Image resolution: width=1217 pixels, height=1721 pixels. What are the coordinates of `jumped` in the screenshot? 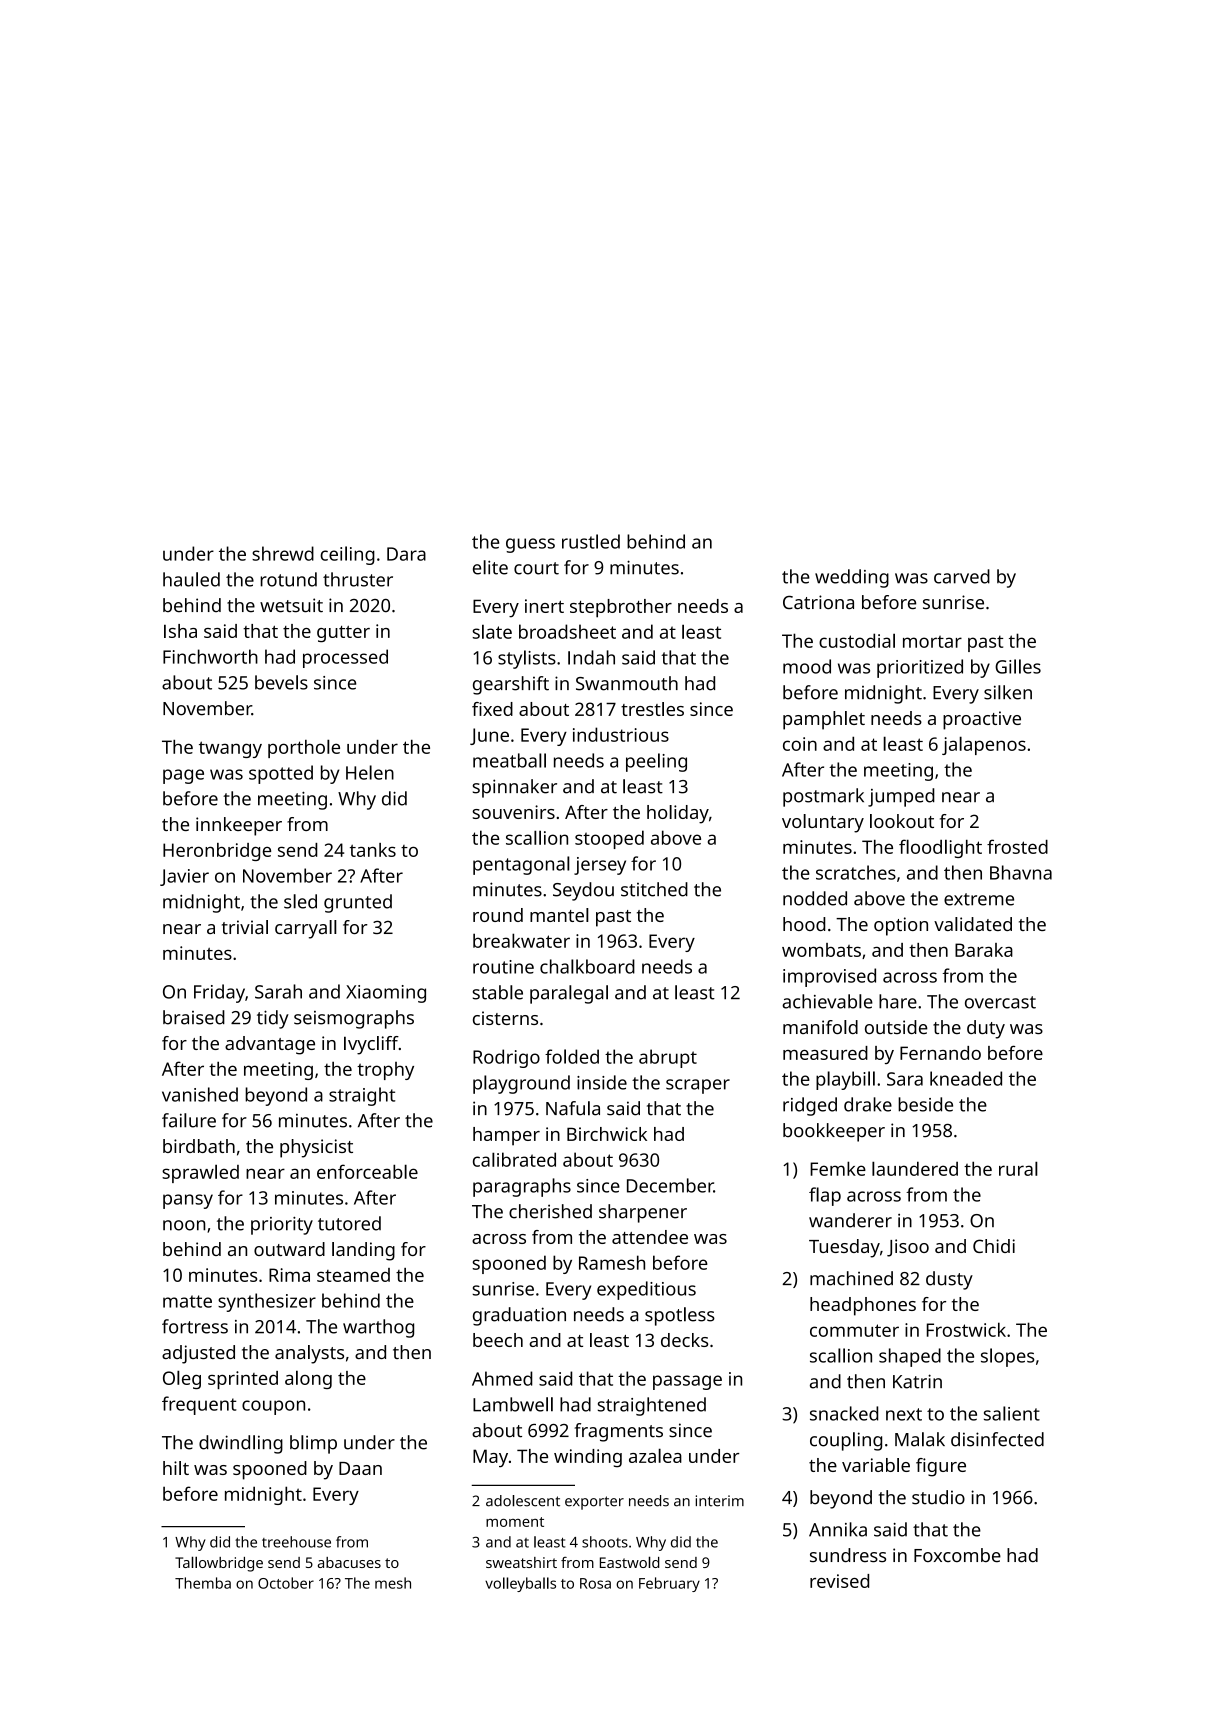 It's located at (901, 797).
